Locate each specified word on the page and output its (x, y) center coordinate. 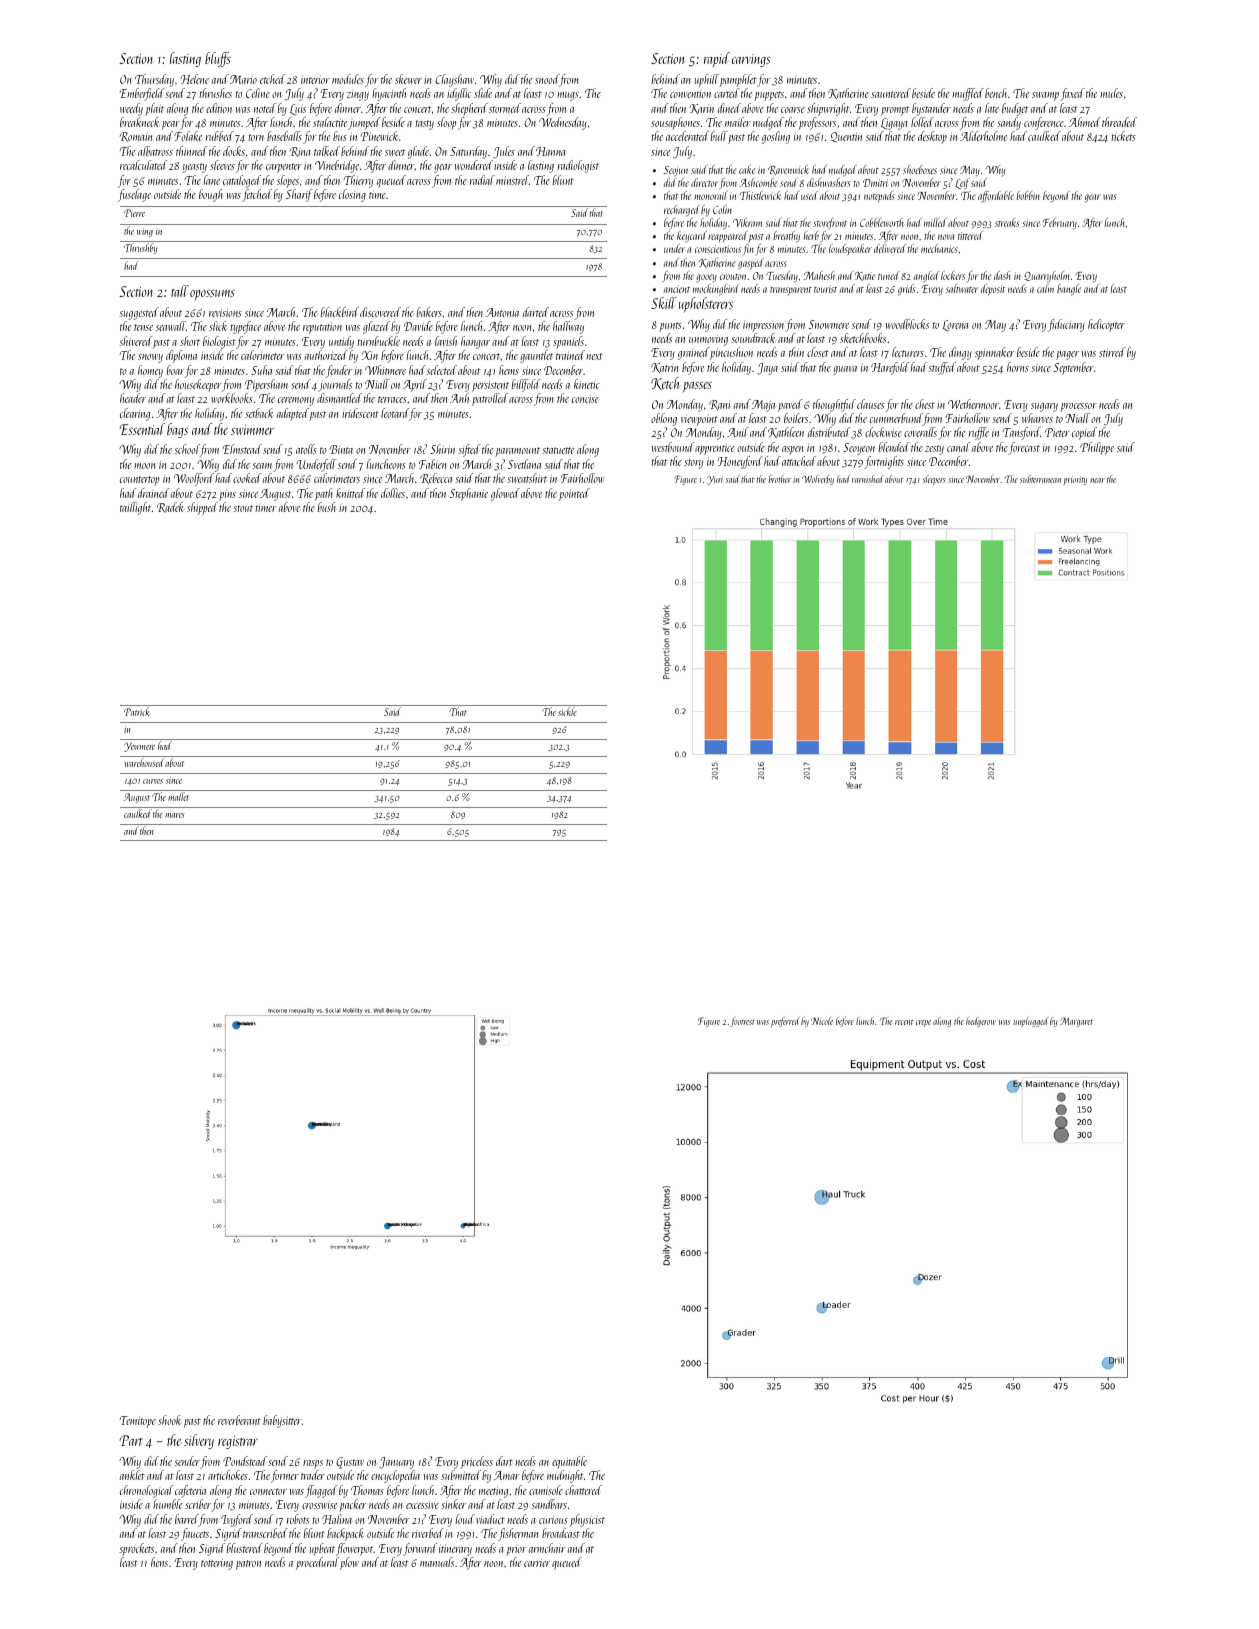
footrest (742, 1022)
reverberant (239, 1420)
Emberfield (142, 94)
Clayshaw (454, 80)
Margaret (1076, 1022)
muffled (968, 94)
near (1097, 480)
